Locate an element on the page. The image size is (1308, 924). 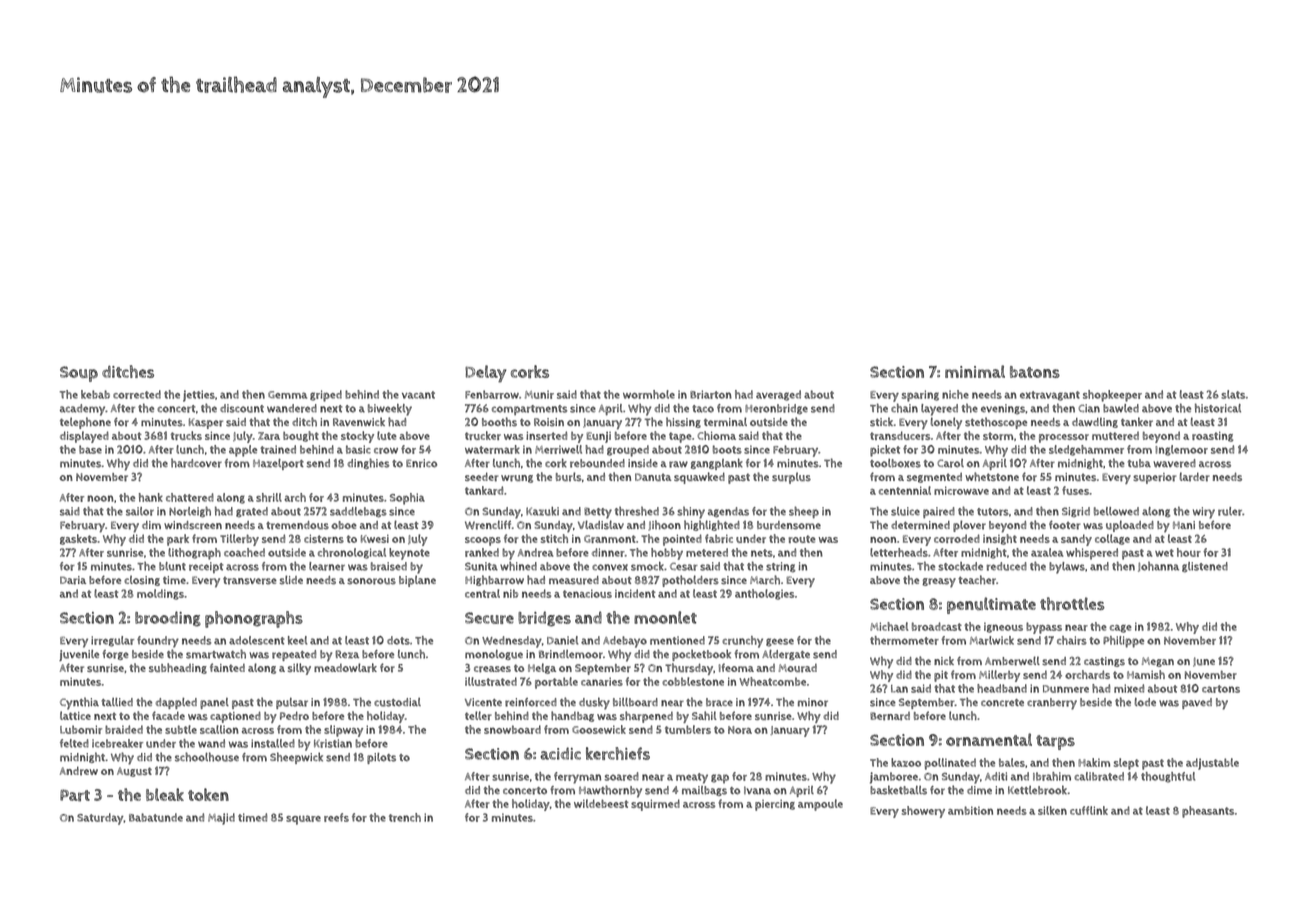
Fenbarrow is located at coordinates (492, 394).
